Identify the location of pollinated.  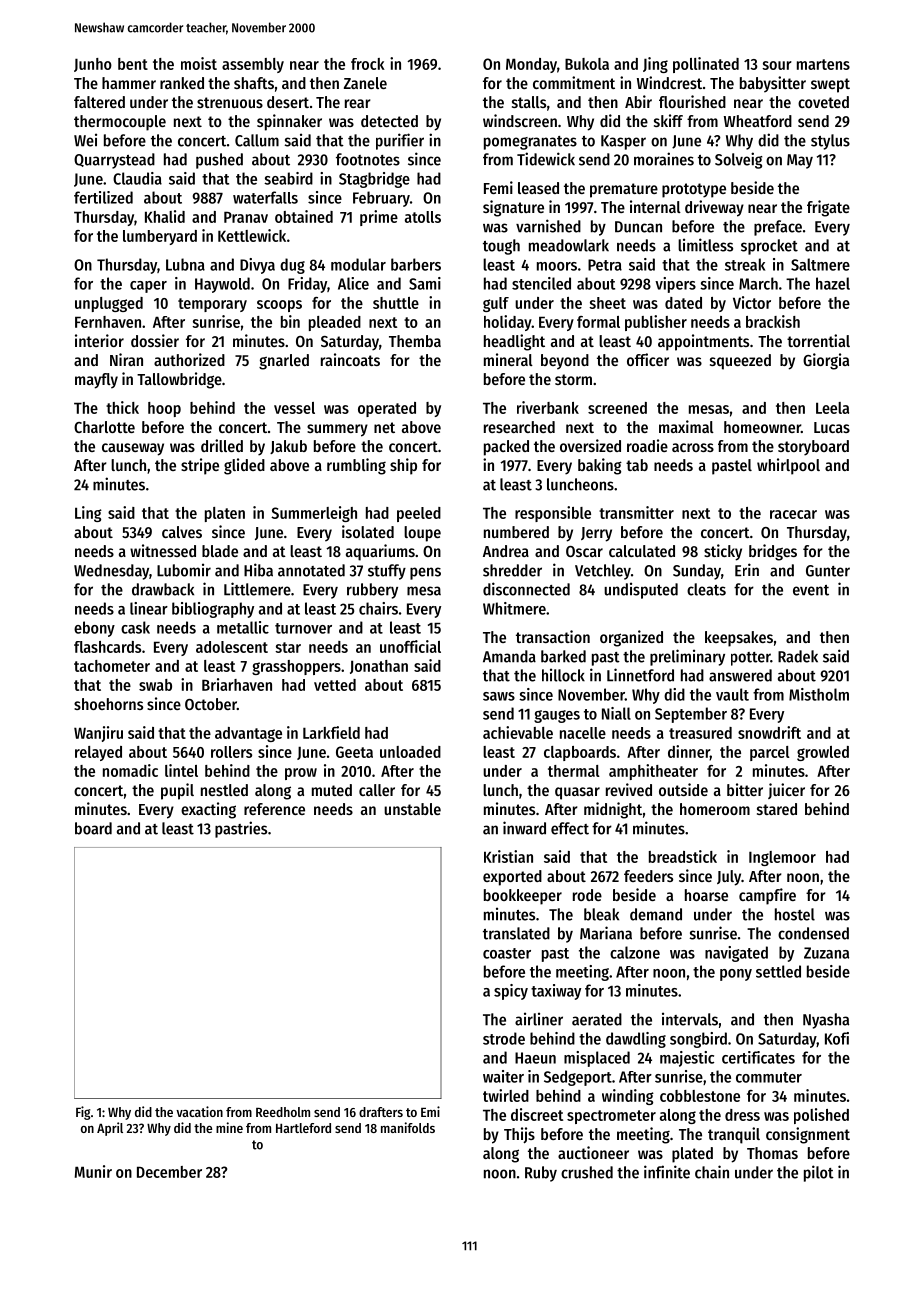
(706, 65).
